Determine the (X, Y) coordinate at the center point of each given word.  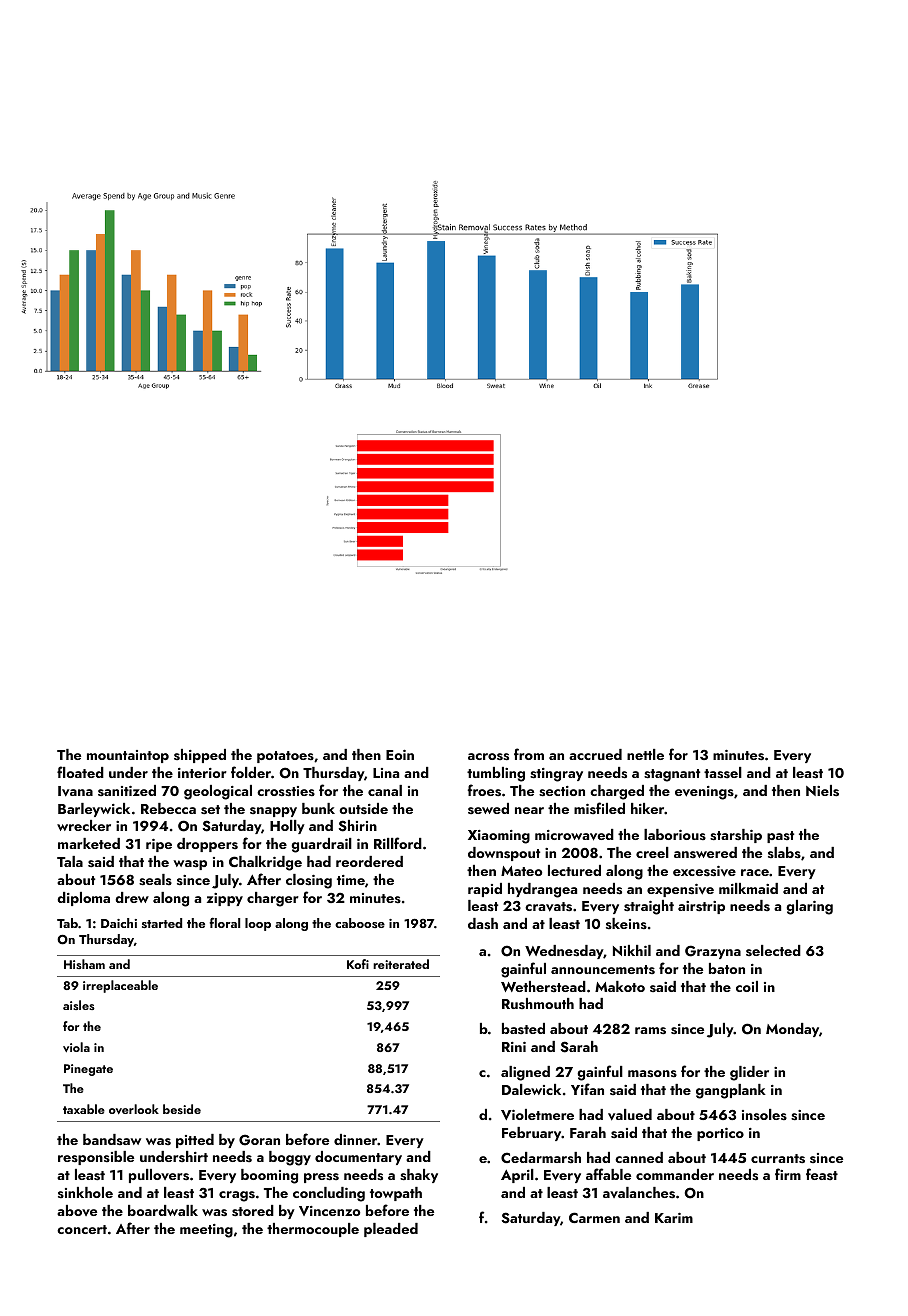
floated (80, 772)
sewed (488, 808)
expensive (680, 890)
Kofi (358, 964)
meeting (206, 1231)
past (780, 837)
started (162, 923)
